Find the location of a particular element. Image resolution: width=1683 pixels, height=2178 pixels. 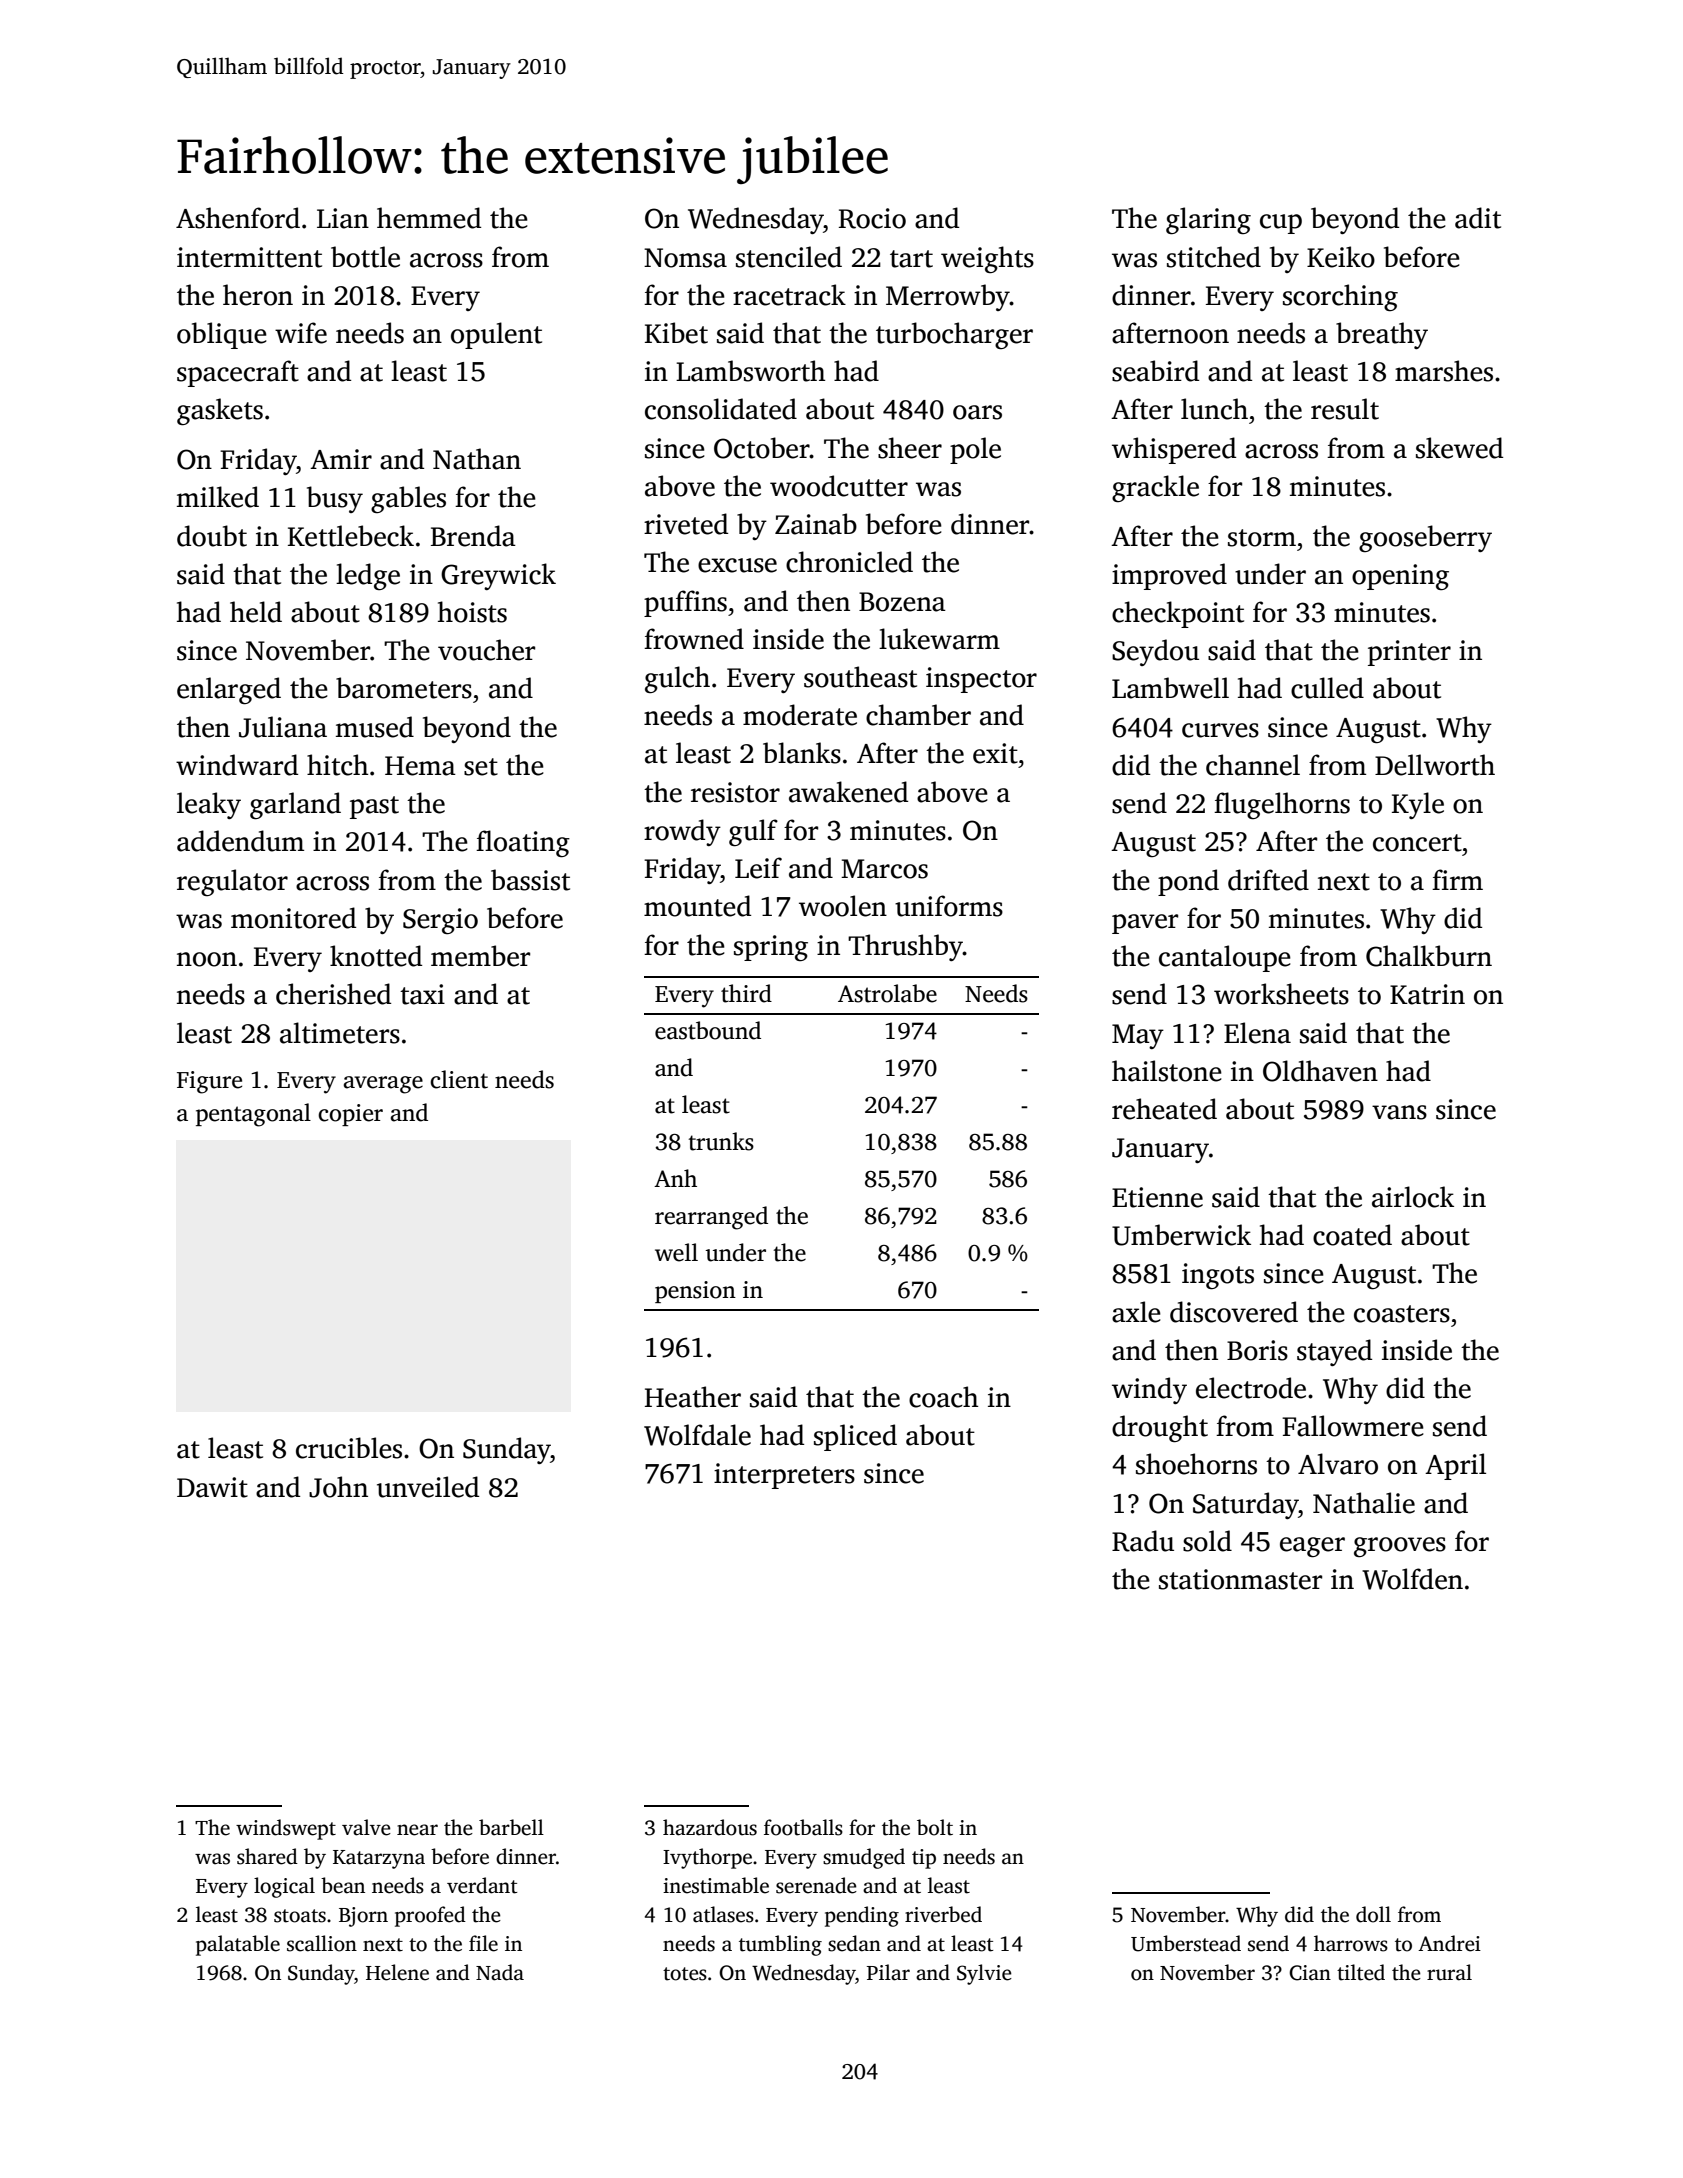

southeast is located at coordinates (860, 677).
